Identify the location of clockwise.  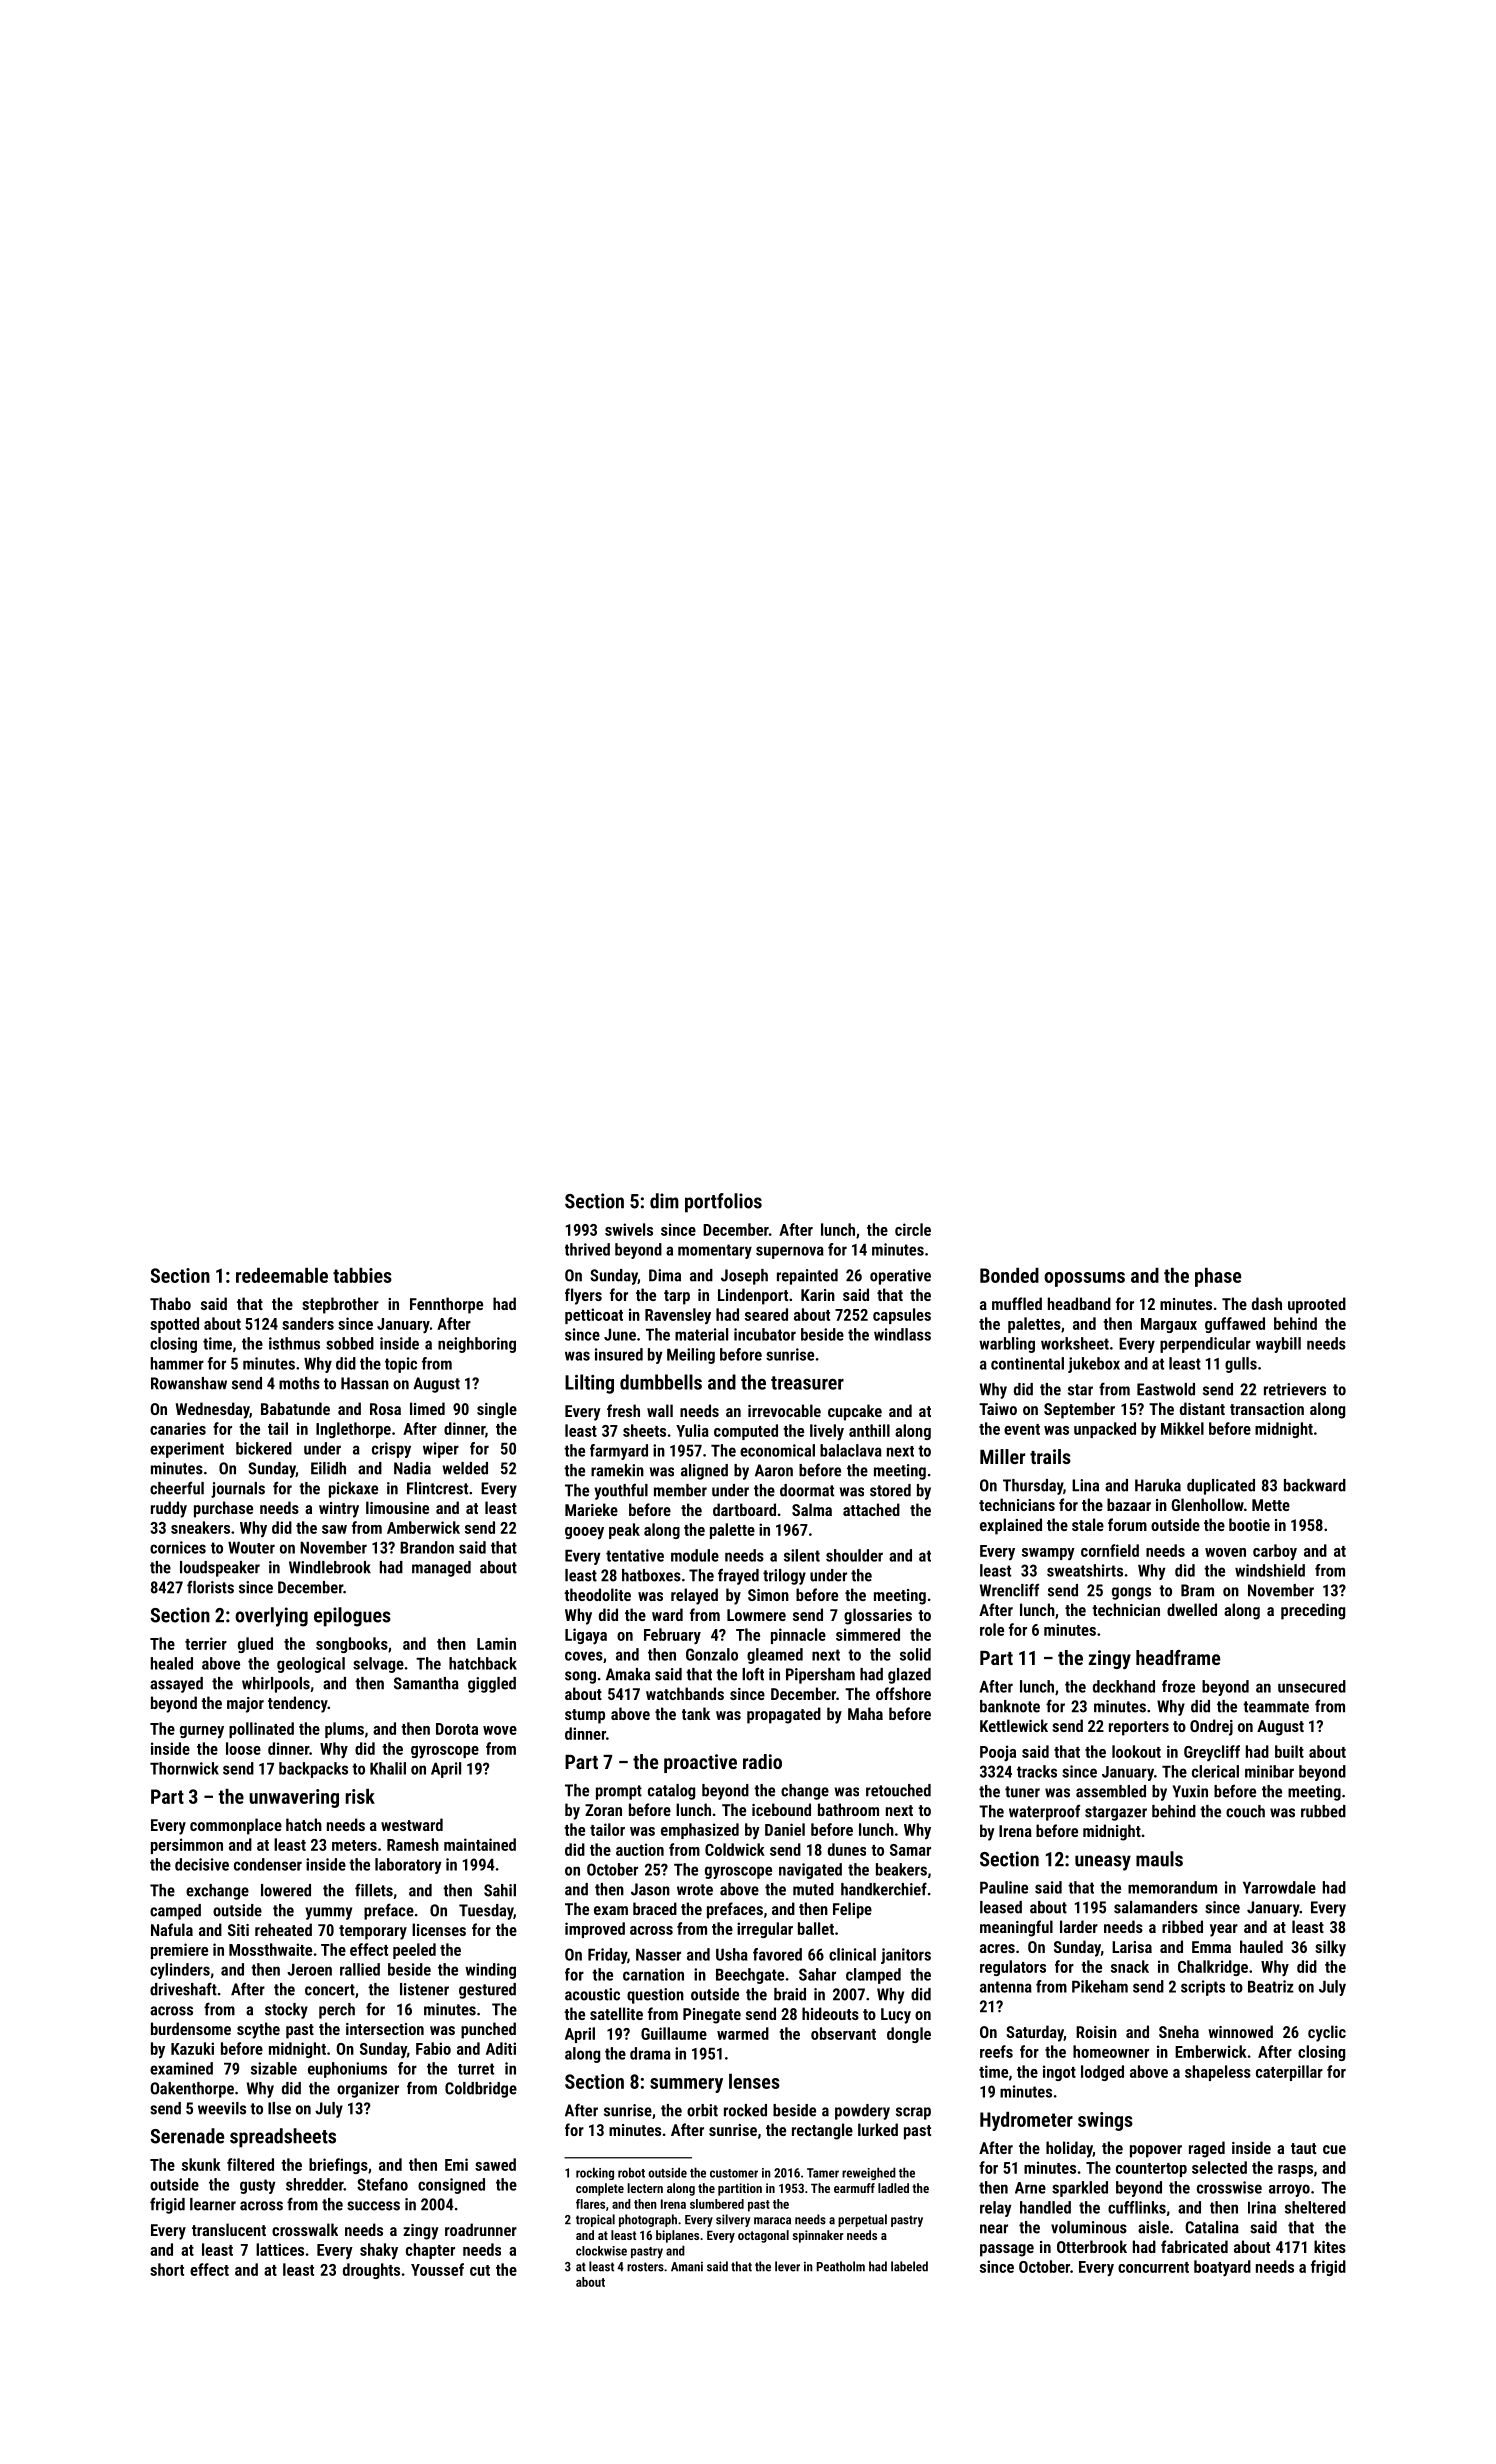
(601, 2251).
